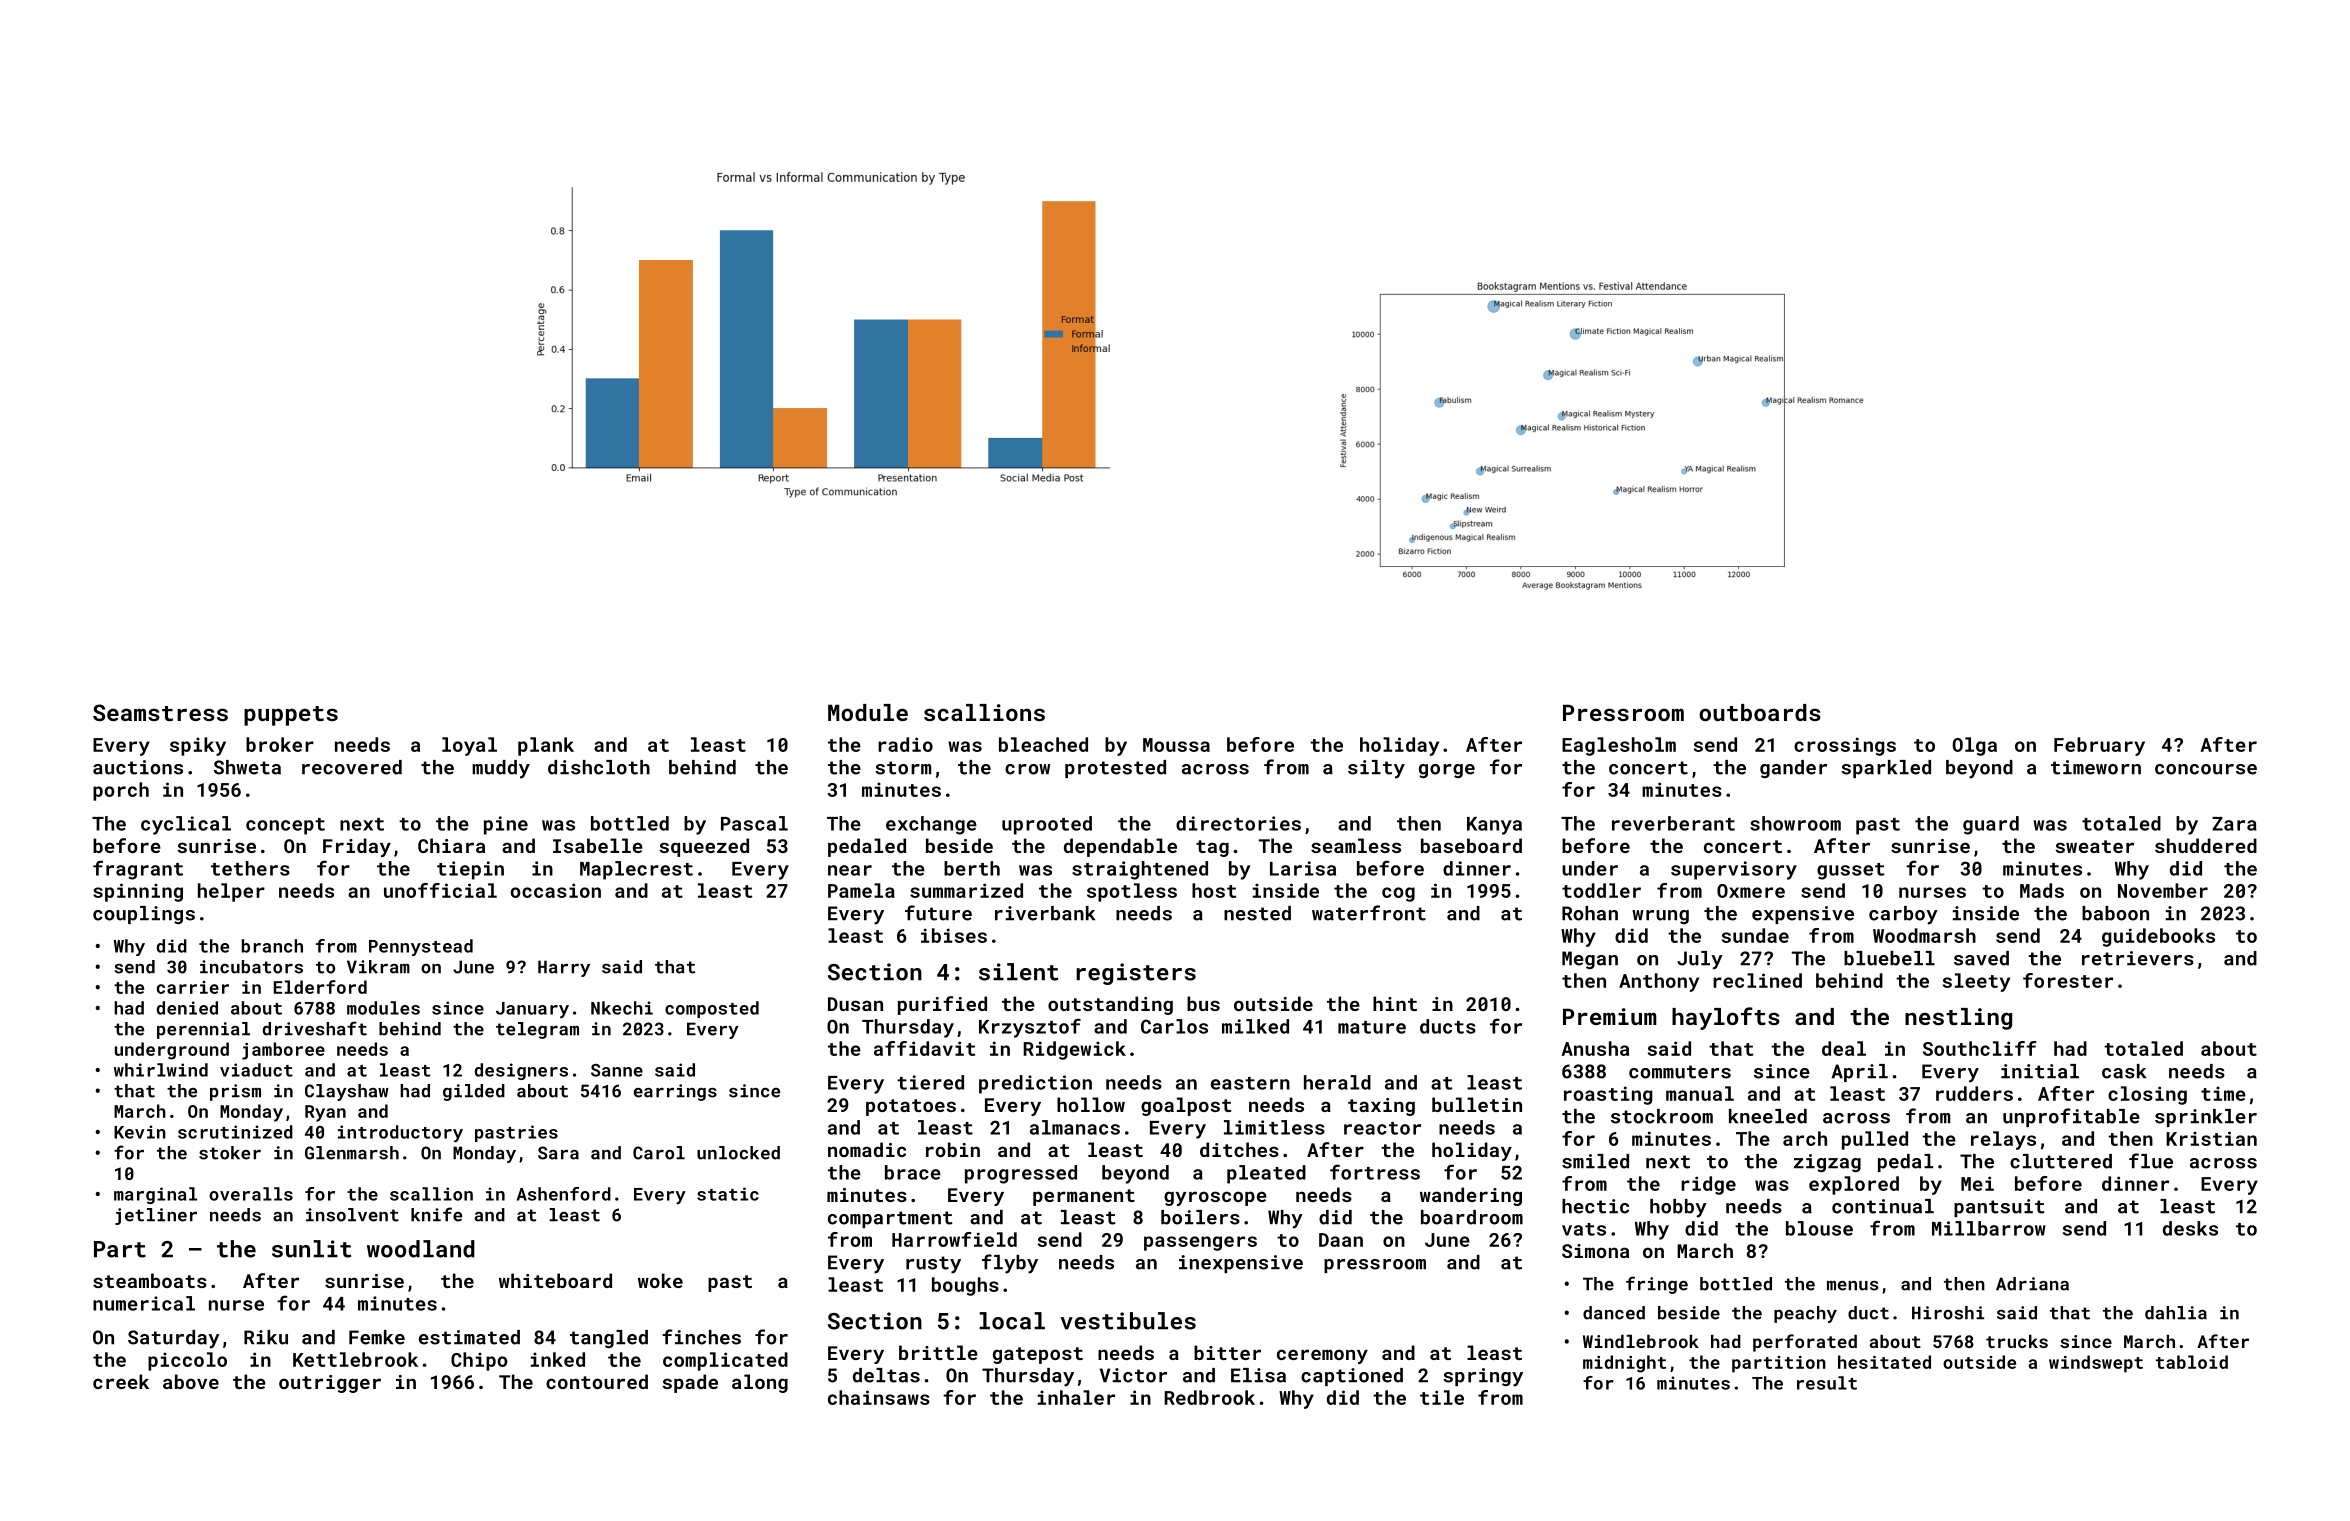  I want to click on chainsaws, so click(879, 1397).
